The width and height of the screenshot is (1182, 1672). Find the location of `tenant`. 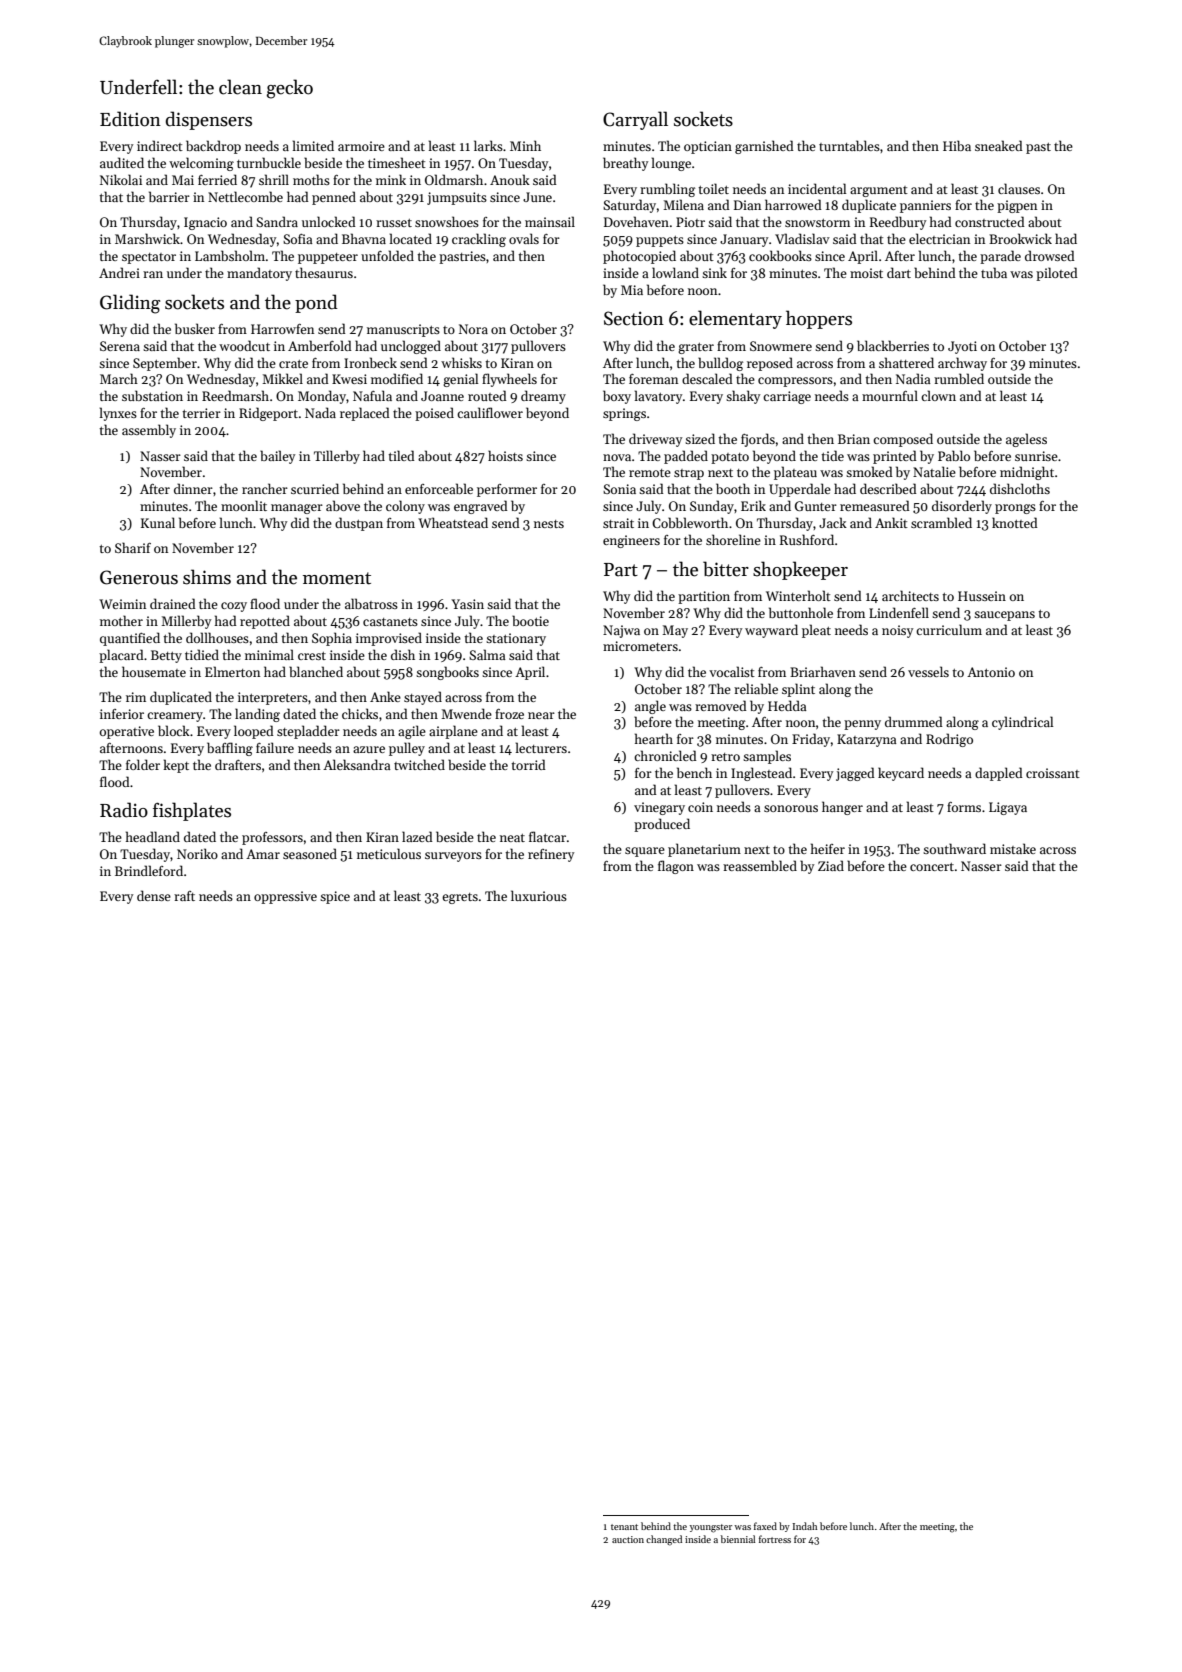

tenant is located at coordinates (624, 1527).
